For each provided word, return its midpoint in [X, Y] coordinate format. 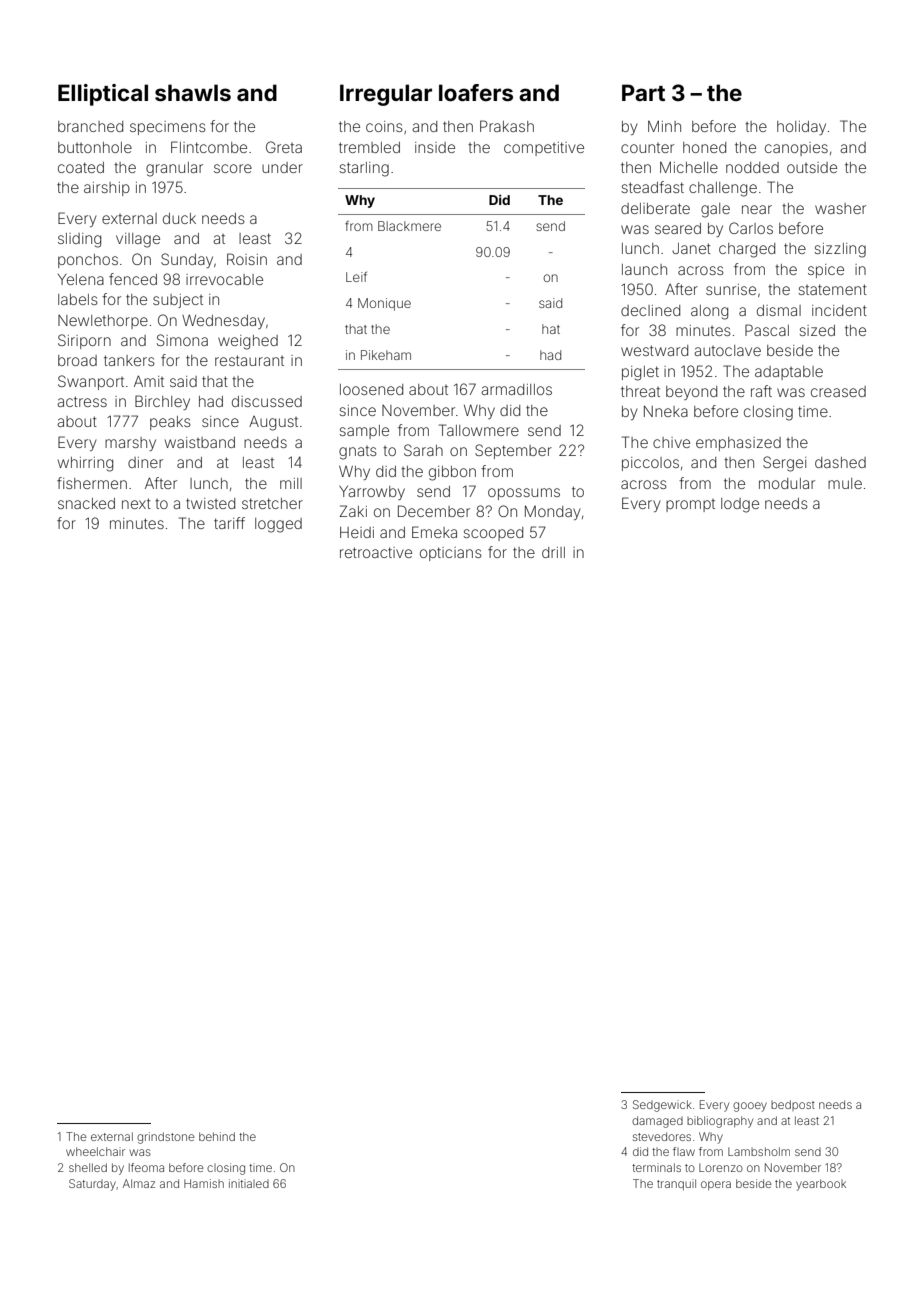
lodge [740, 505]
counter [647, 148]
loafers [476, 93]
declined [650, 310]
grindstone [166, 1138]
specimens [168, 128]
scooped [493, 534]
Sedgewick [662, 1106]
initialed [249, 1183]
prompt [690, 505]
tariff [229, 523]
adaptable [789, 373]
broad [77, 360]
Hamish [204, 1183]
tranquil [676, 1184]
